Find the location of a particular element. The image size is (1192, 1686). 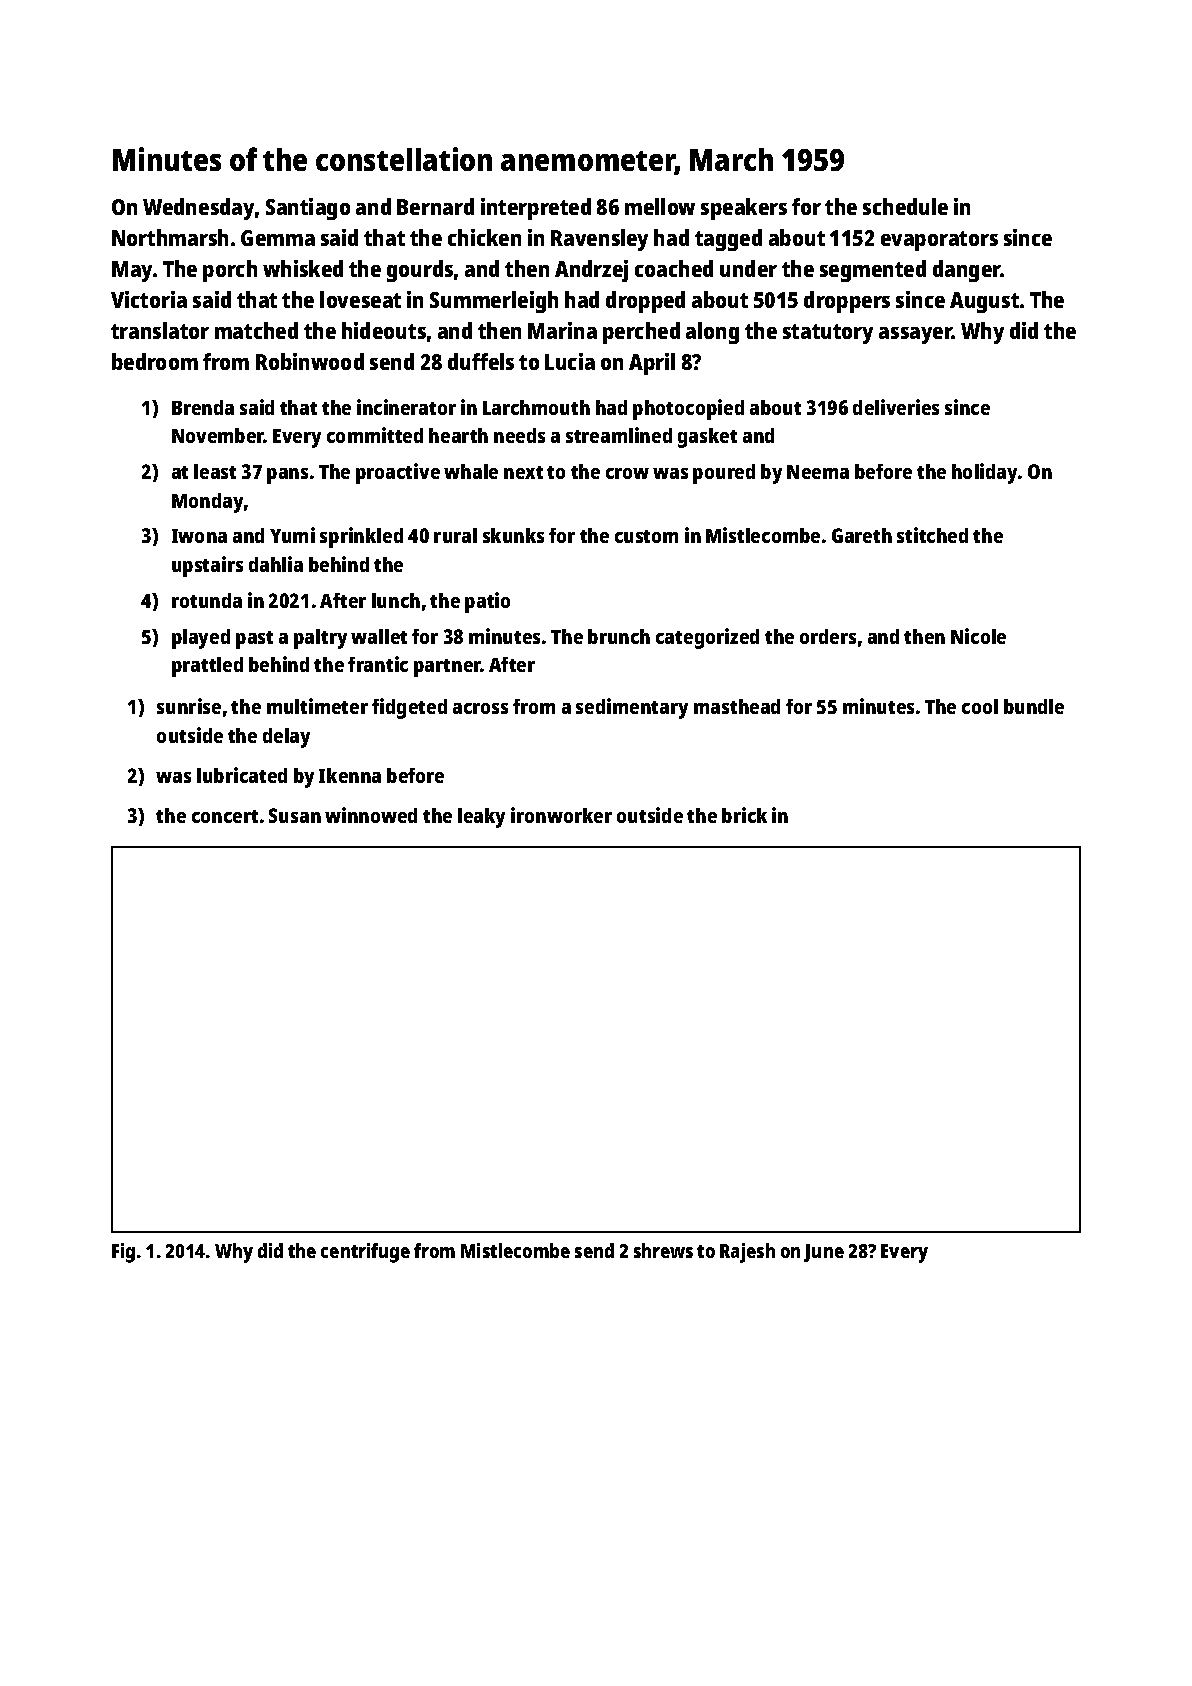

centrifuge is located at coordinates (365, 1253).
